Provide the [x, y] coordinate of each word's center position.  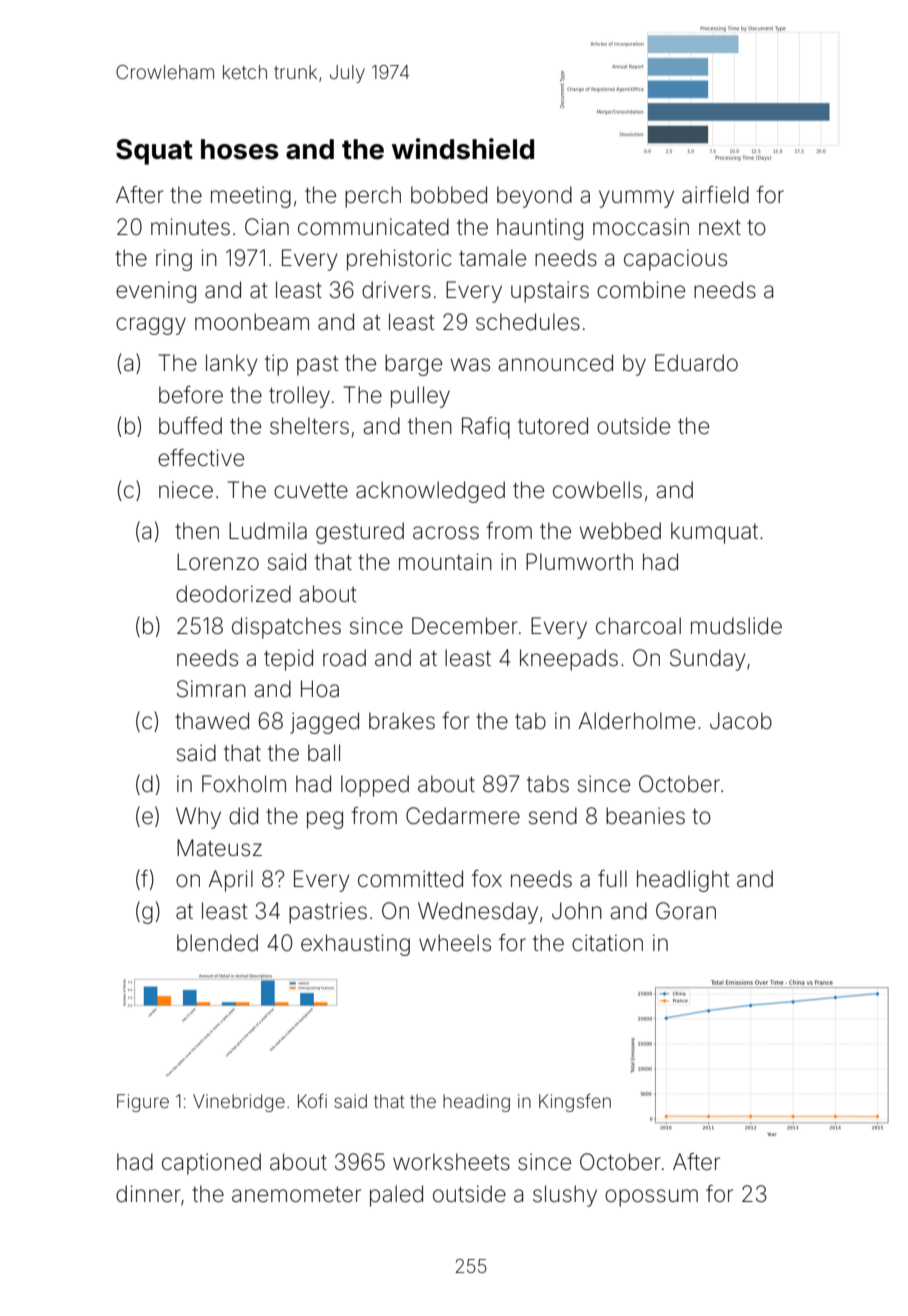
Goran [686, 911]
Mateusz [219, 848]
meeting [251, 197]
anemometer [296, 1194]
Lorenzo [218, 562]
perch [373, 197]
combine [641, 290]
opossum [651, 1198]
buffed [190, 426]
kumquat [714, 533]
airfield [715, 195]
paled [396, 1196]
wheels [455, 943]
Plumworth [579, 562]
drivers [396, 290]
